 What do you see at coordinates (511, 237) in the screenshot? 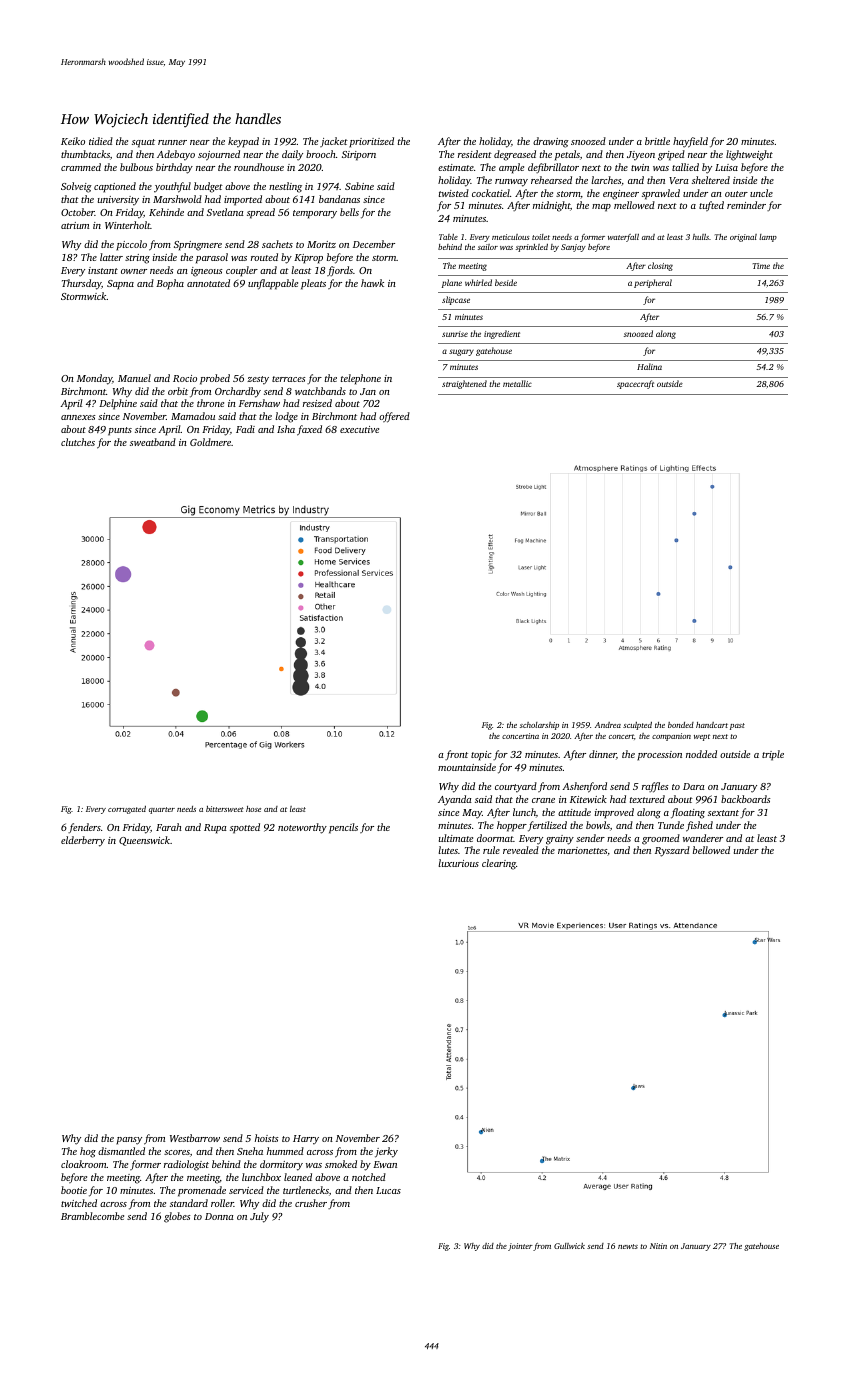
I see `meticulous` at bounding box center [511, 237].
